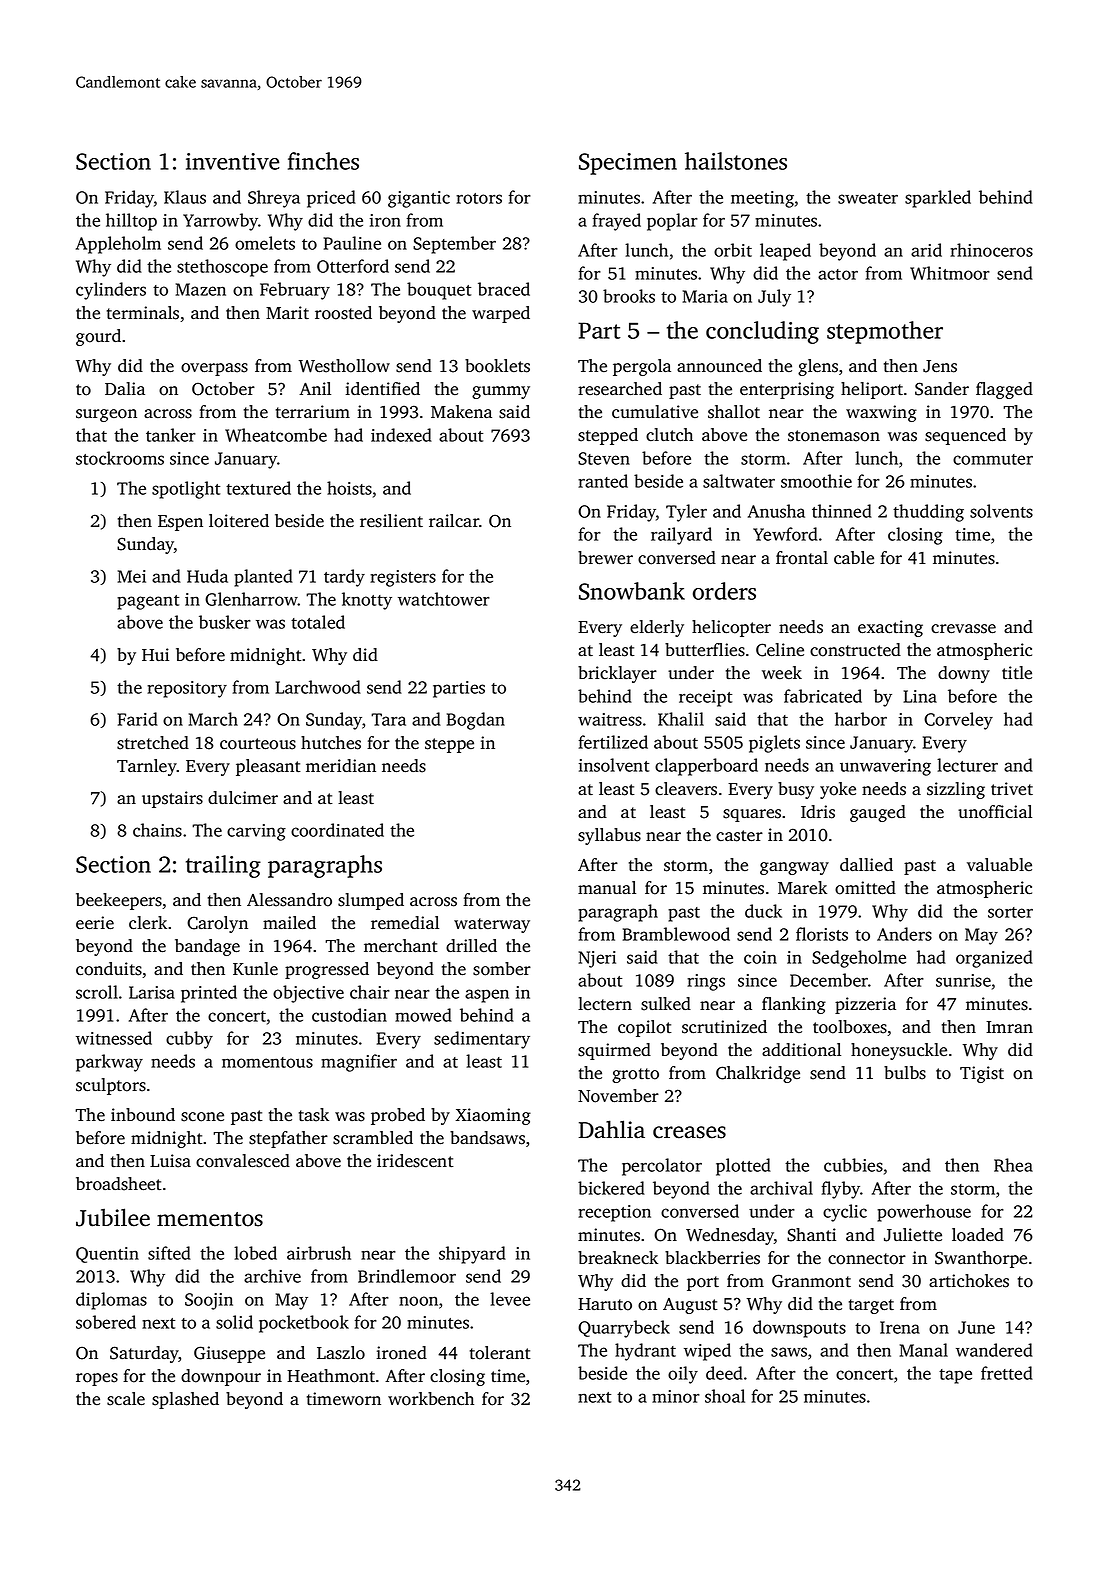 The height and width of the image is (1575, 1109). What do you see at coordinates (950, 273) in the image?
I see `Whitmoor` at bounding box center [950, 273].
